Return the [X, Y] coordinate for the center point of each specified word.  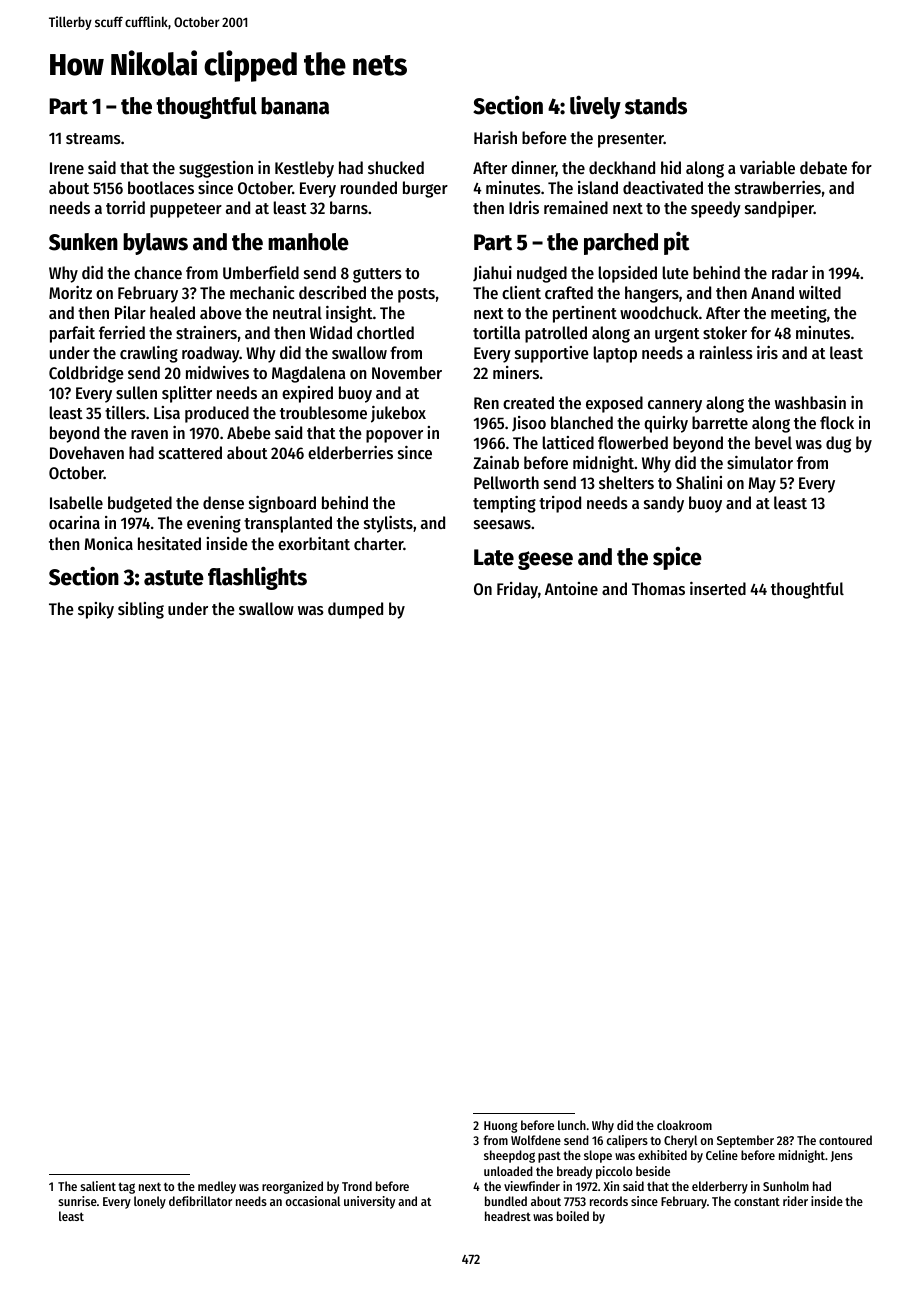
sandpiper [779, 209]
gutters [377, 275]
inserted [718, 588]
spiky [96, 610]
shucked [396, 167]
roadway [211, 354]
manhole [308, 242]
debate [823, 167]
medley [217, 1187]
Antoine [571, 588]
